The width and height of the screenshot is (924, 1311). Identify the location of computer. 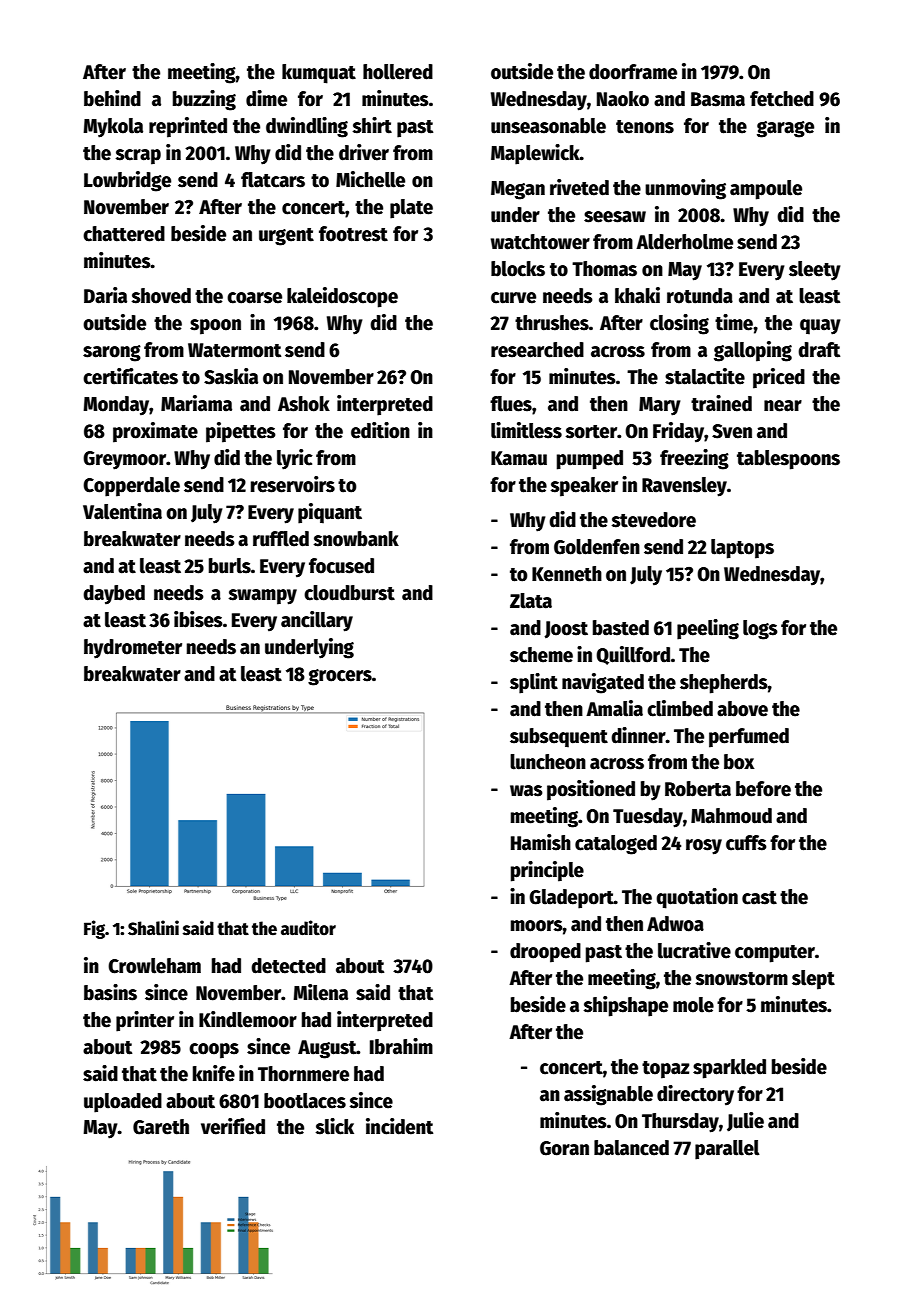
(775, 954).
